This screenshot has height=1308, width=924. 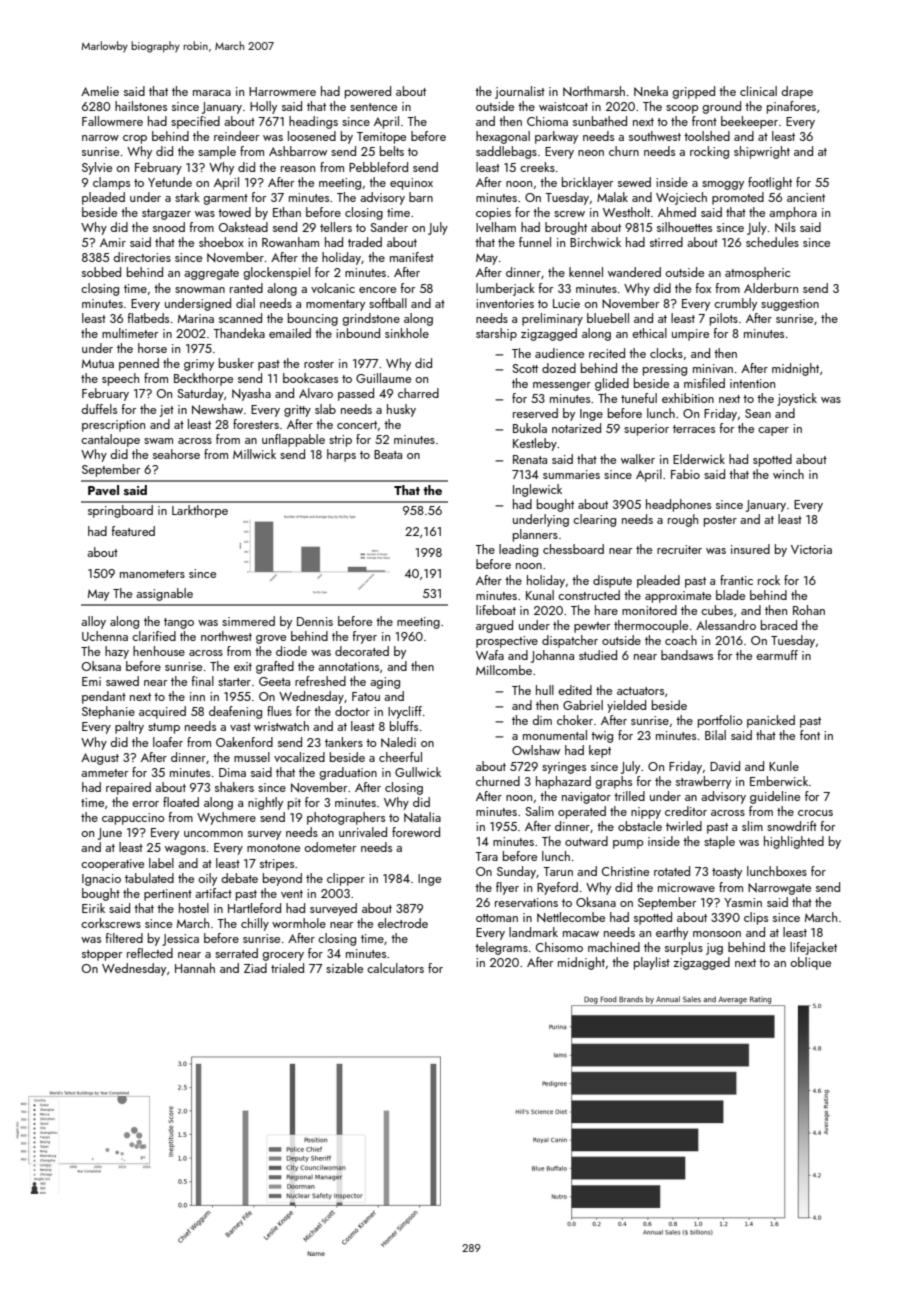 What do you see at coordinates (187, 197) in the screenshot?
I see `stark` at bounding box center [187, 197].
